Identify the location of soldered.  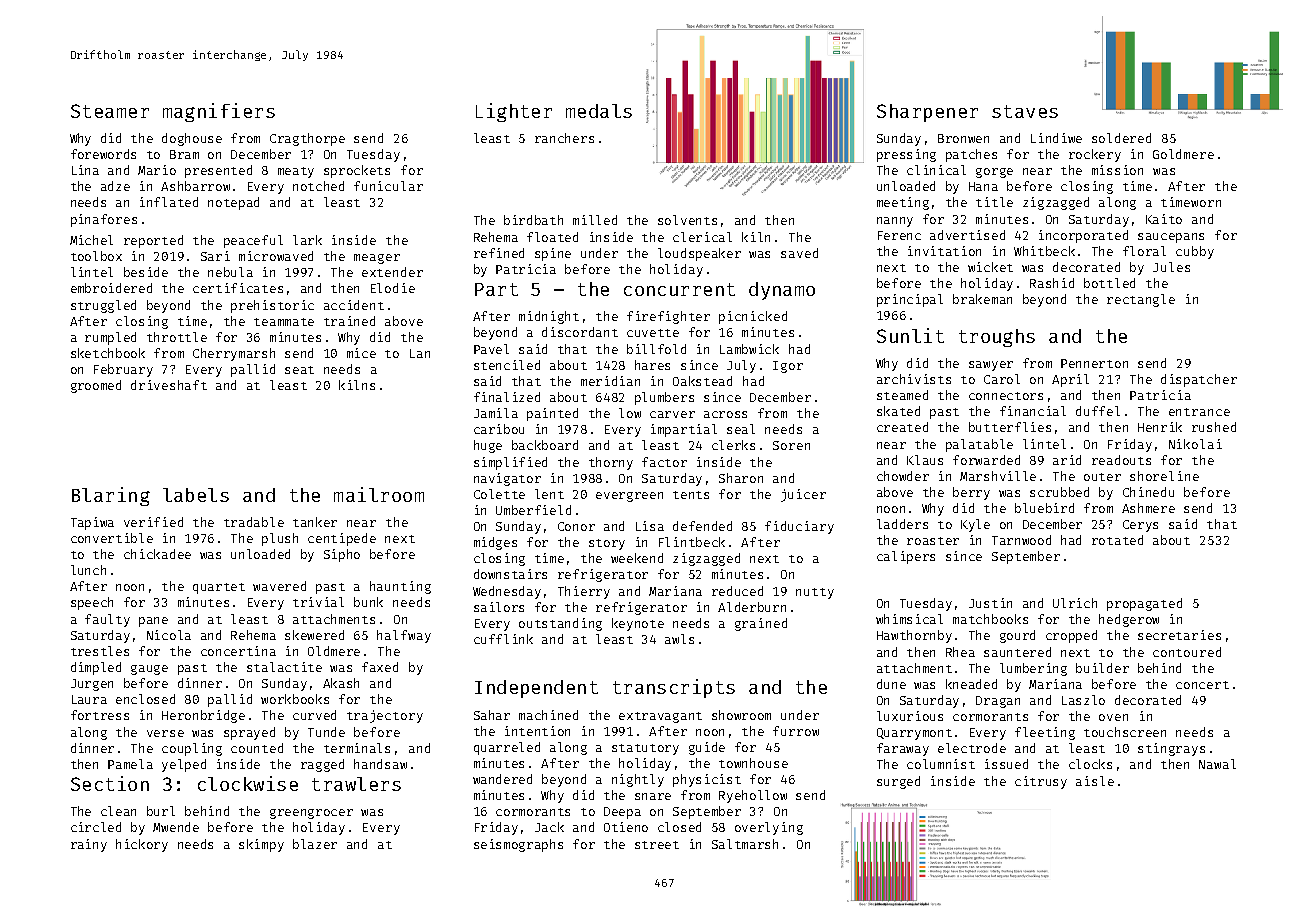
(1121, 138).
